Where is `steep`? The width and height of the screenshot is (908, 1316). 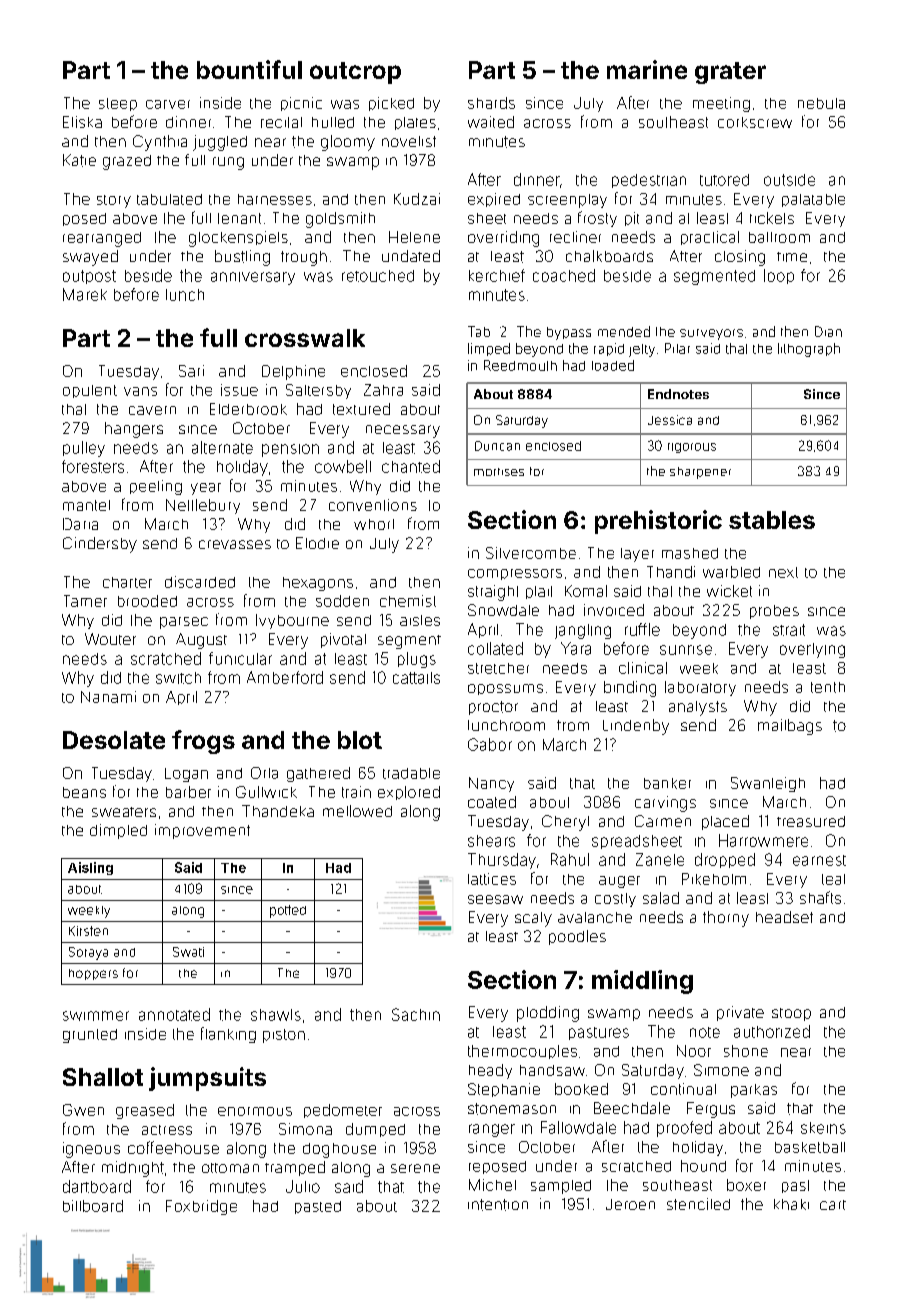
steep is located at coordinates (118, 104).
